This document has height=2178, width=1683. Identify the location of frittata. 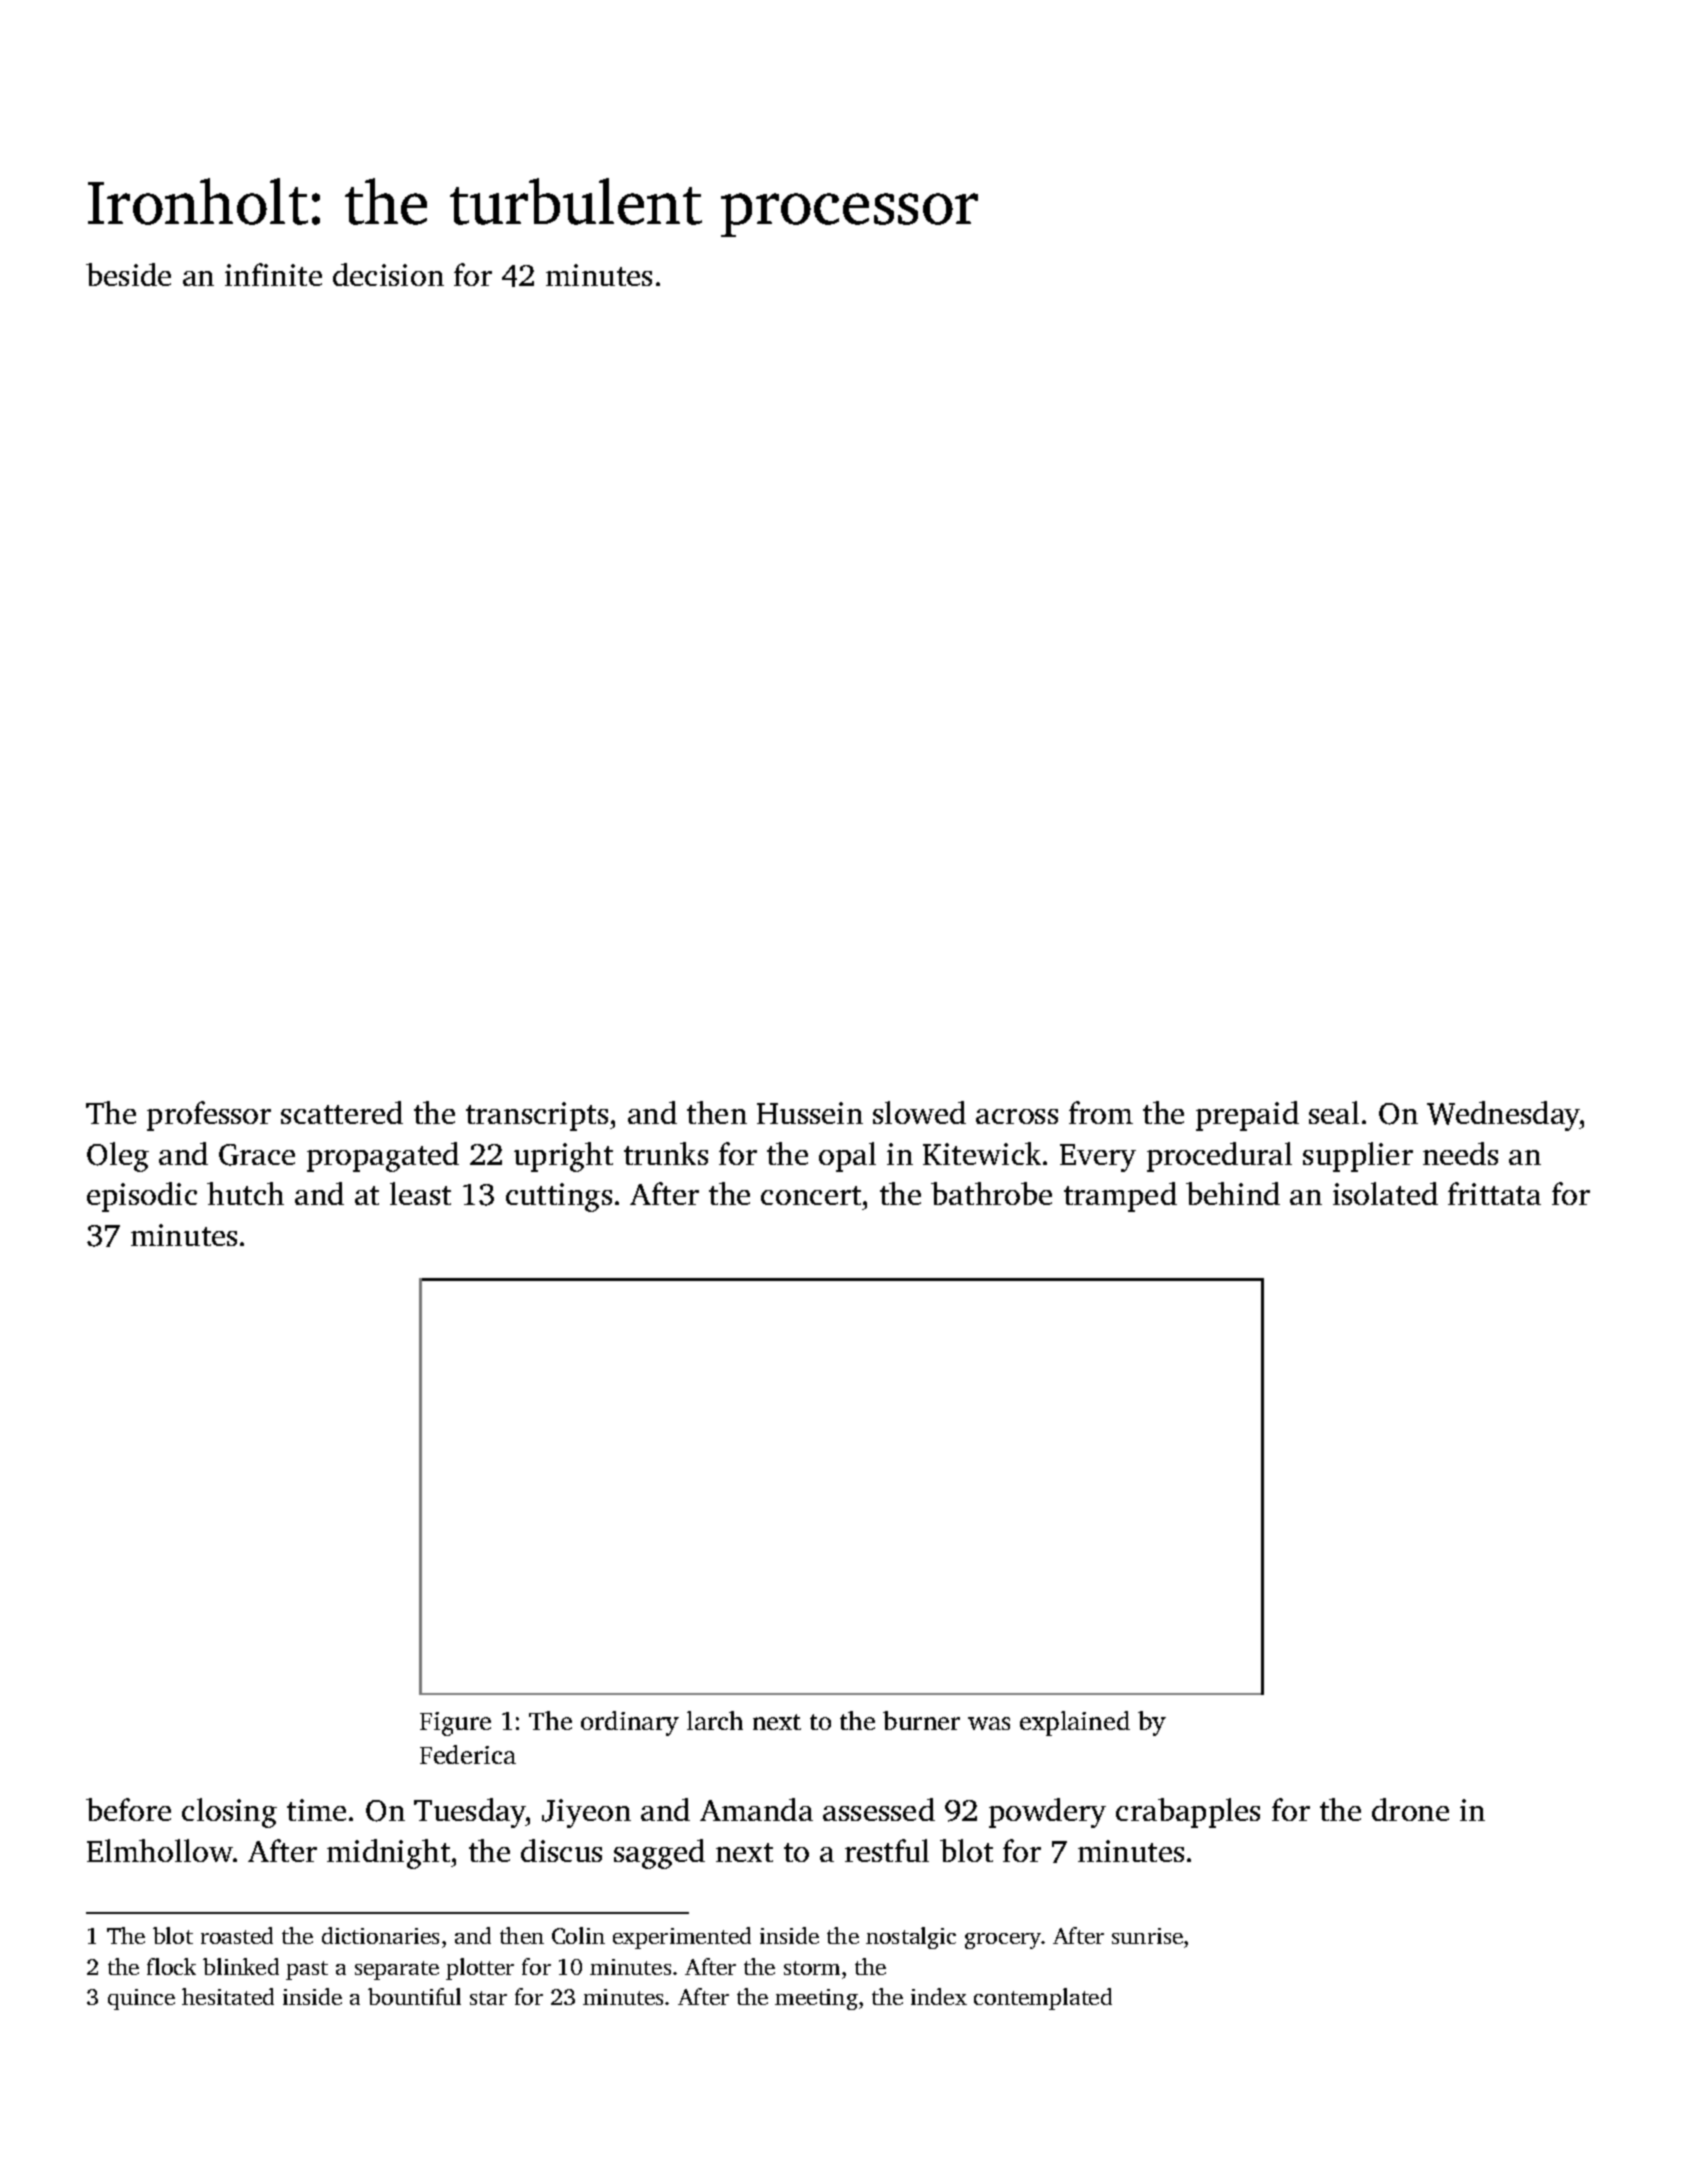
(1494, 1193).
